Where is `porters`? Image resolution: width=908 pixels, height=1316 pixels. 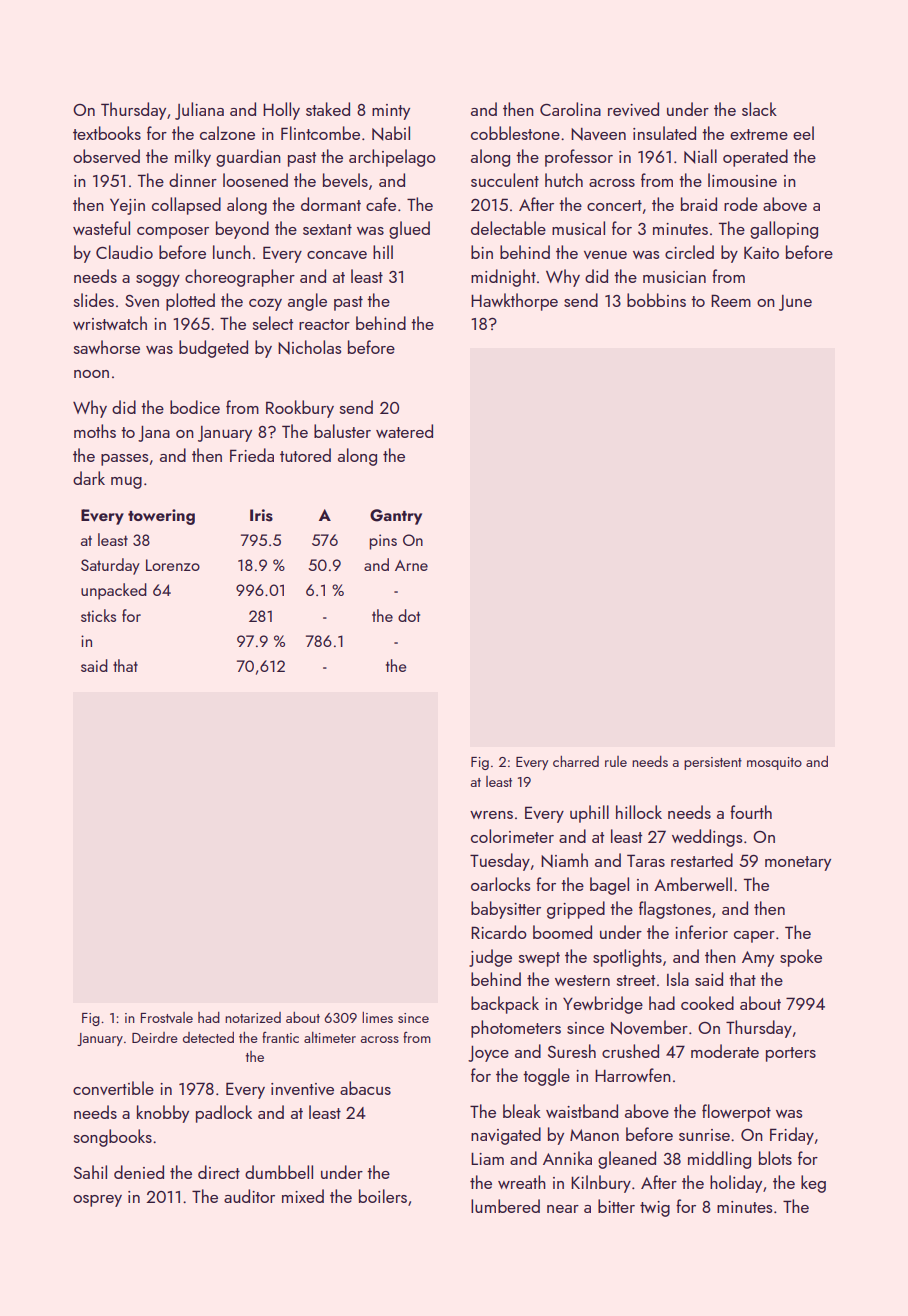 porters is located at coordinates (791, 1054).
